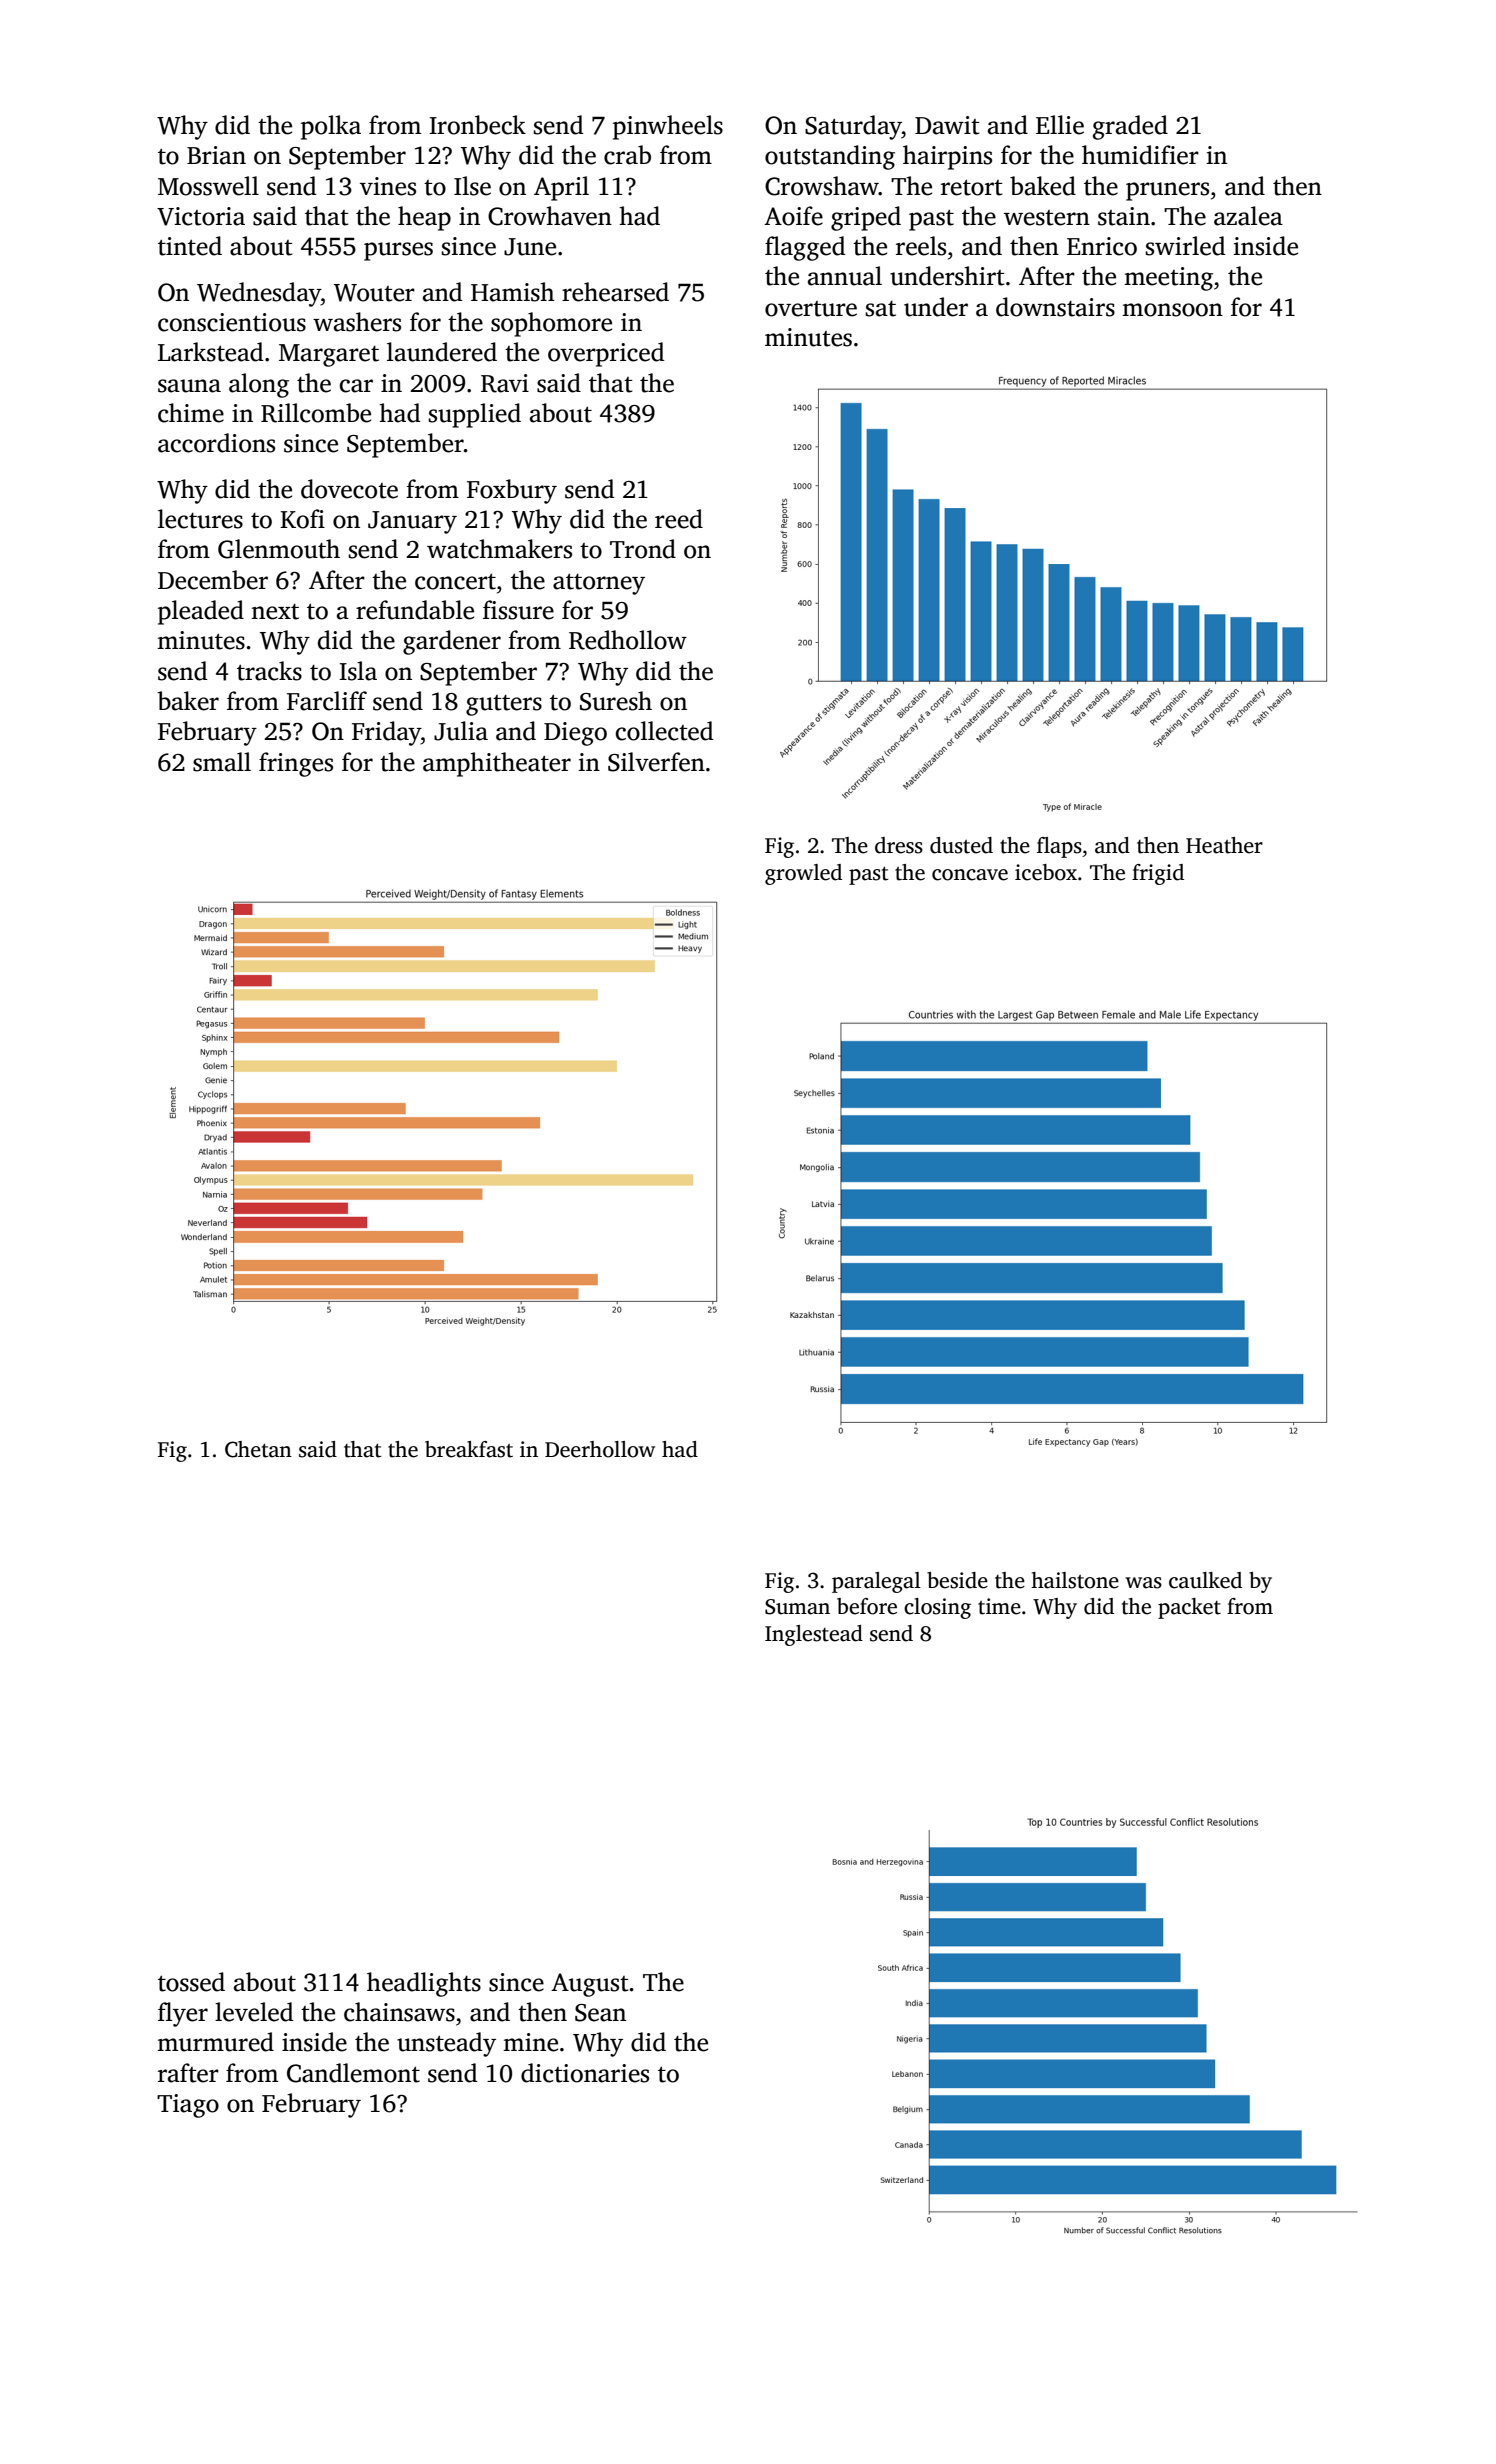  What do you see at coordinates (679, 519) in the screenshot?
I see `reed` at bounding box center [679, 519].
